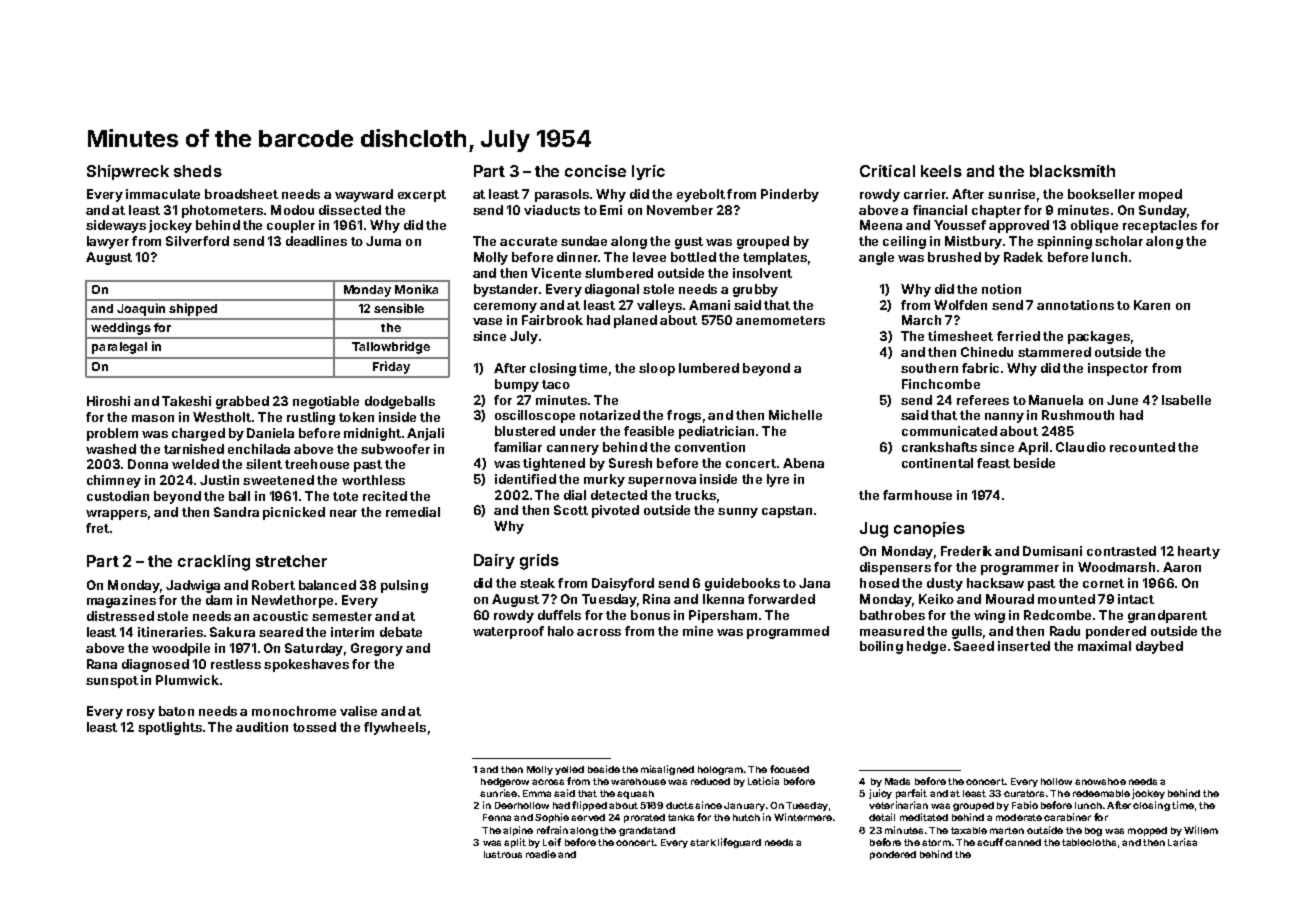 The height and width of the screenshot is (924, 1308). I want to click on feasible, so click(649, 431).
